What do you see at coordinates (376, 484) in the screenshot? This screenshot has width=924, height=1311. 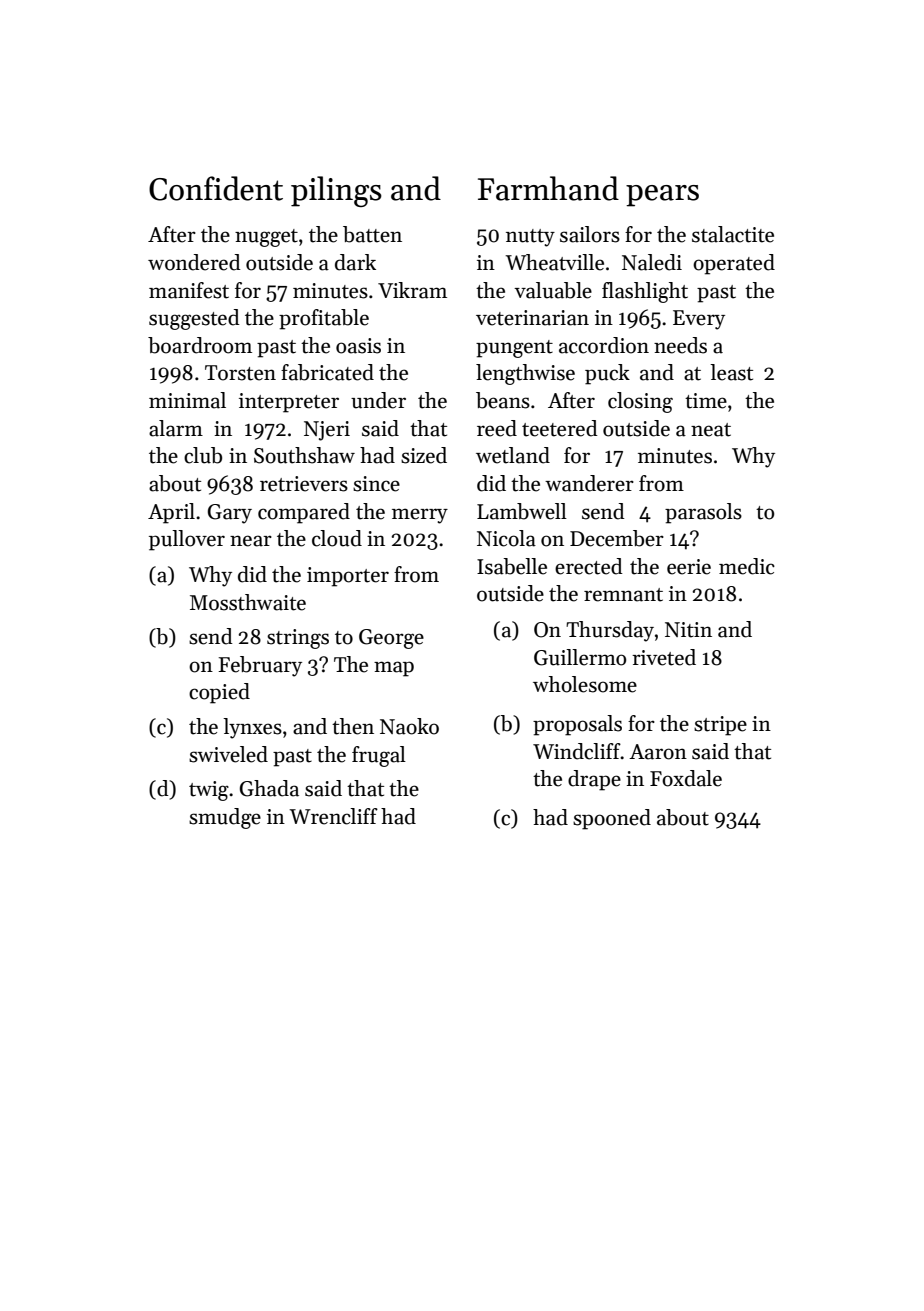 I see `since` at bounding box center [376, 484].
